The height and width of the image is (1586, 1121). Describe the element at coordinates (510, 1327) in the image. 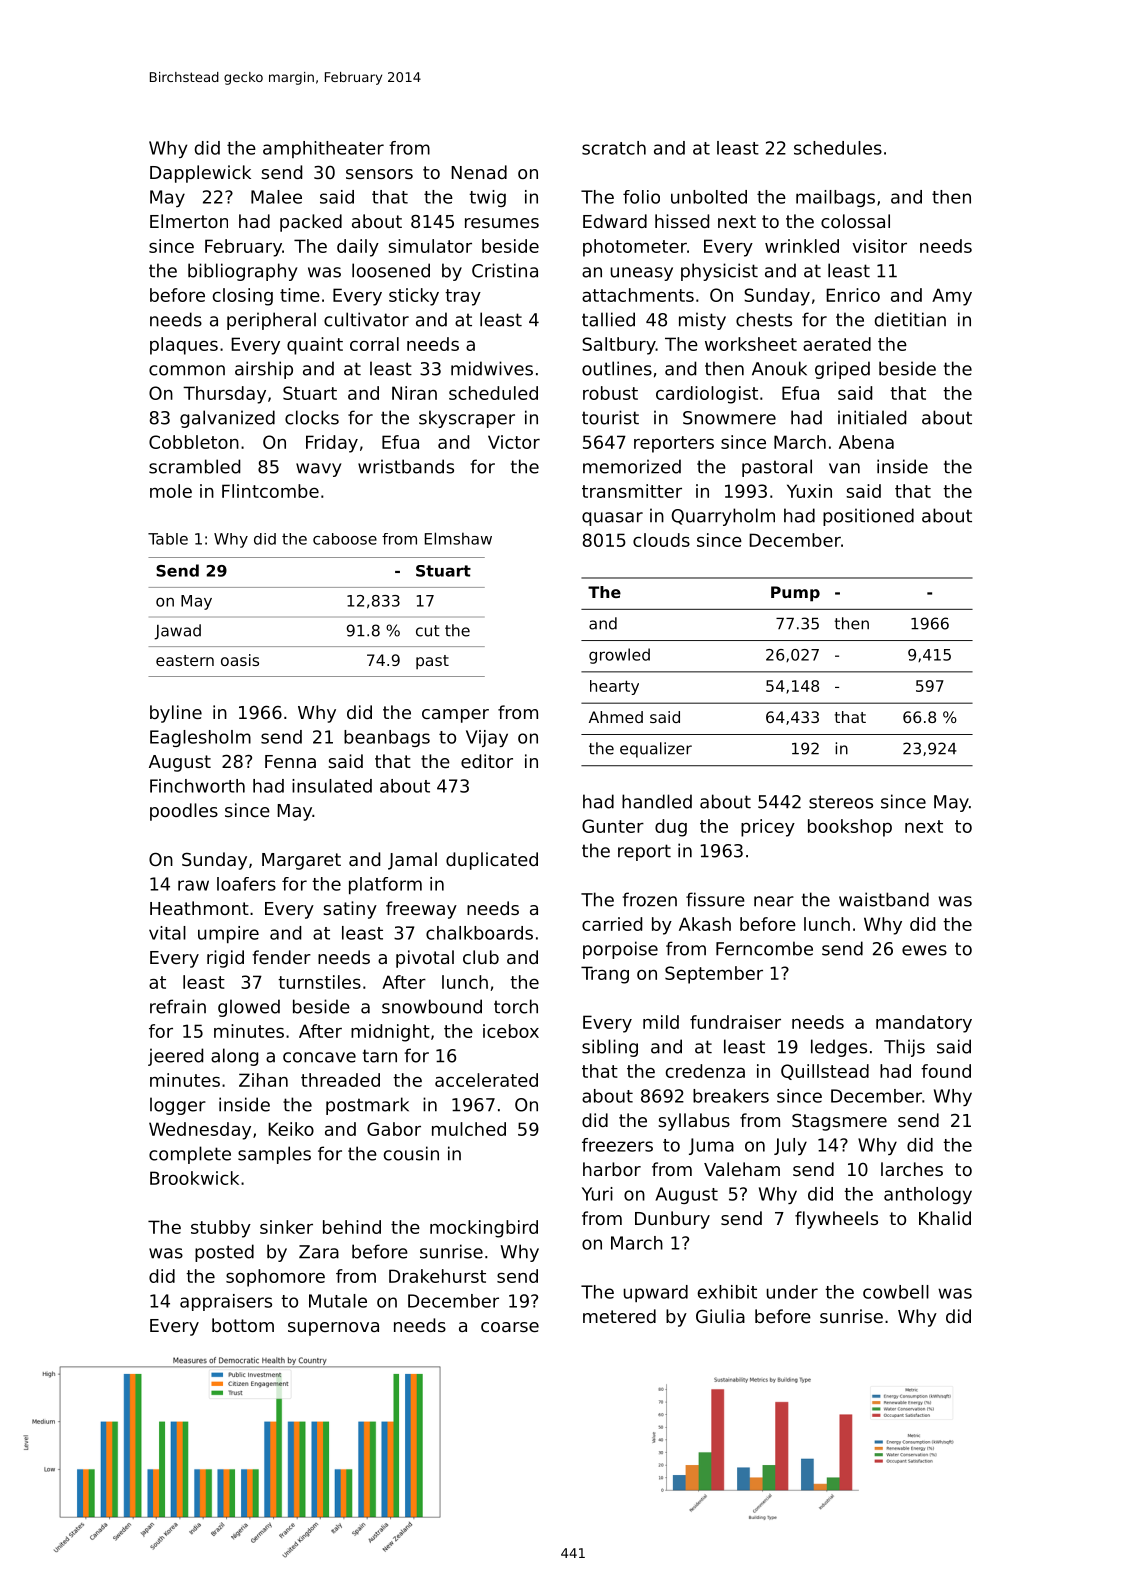

I see `coarse` at that location.
